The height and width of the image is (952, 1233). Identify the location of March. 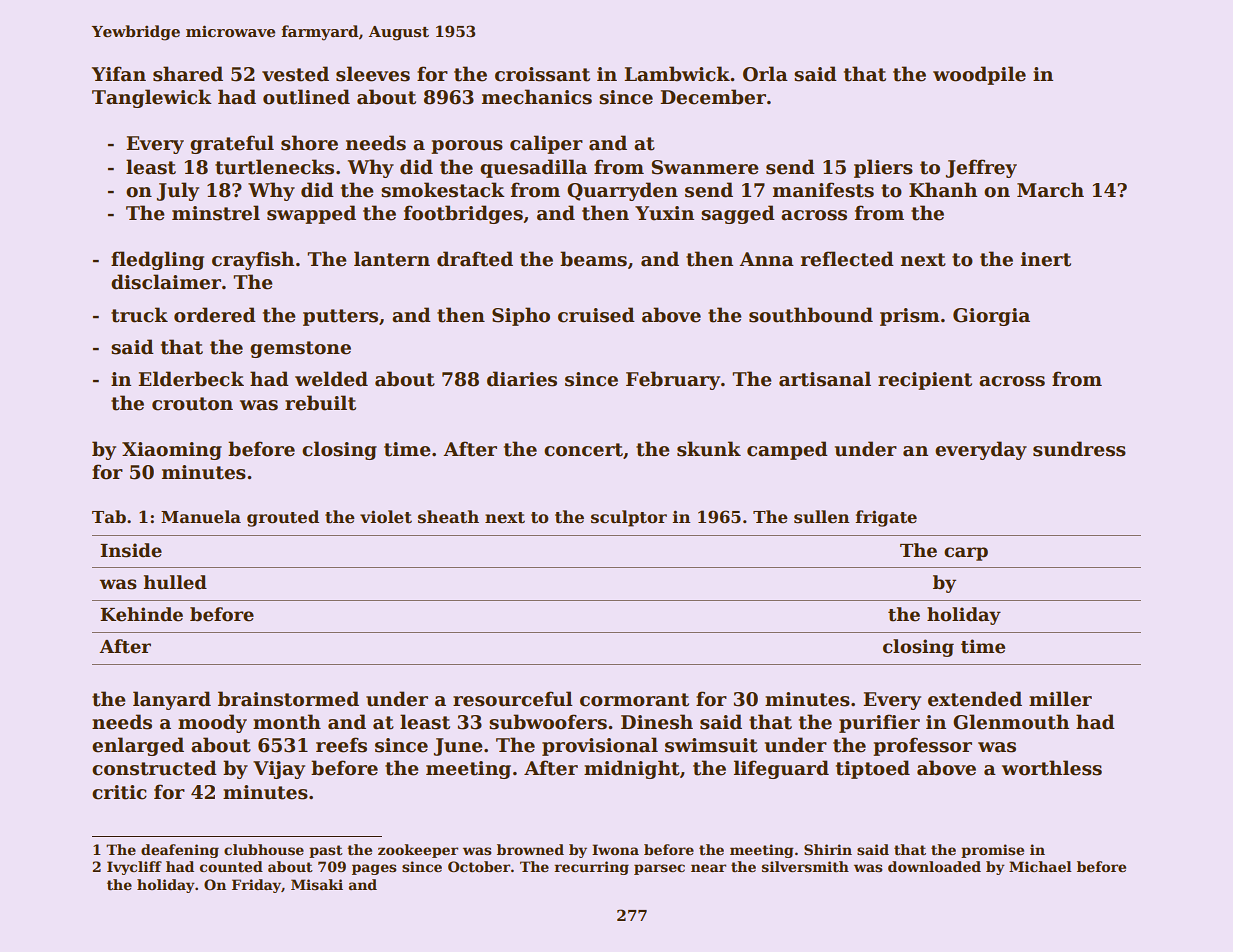
(1050, 190).
